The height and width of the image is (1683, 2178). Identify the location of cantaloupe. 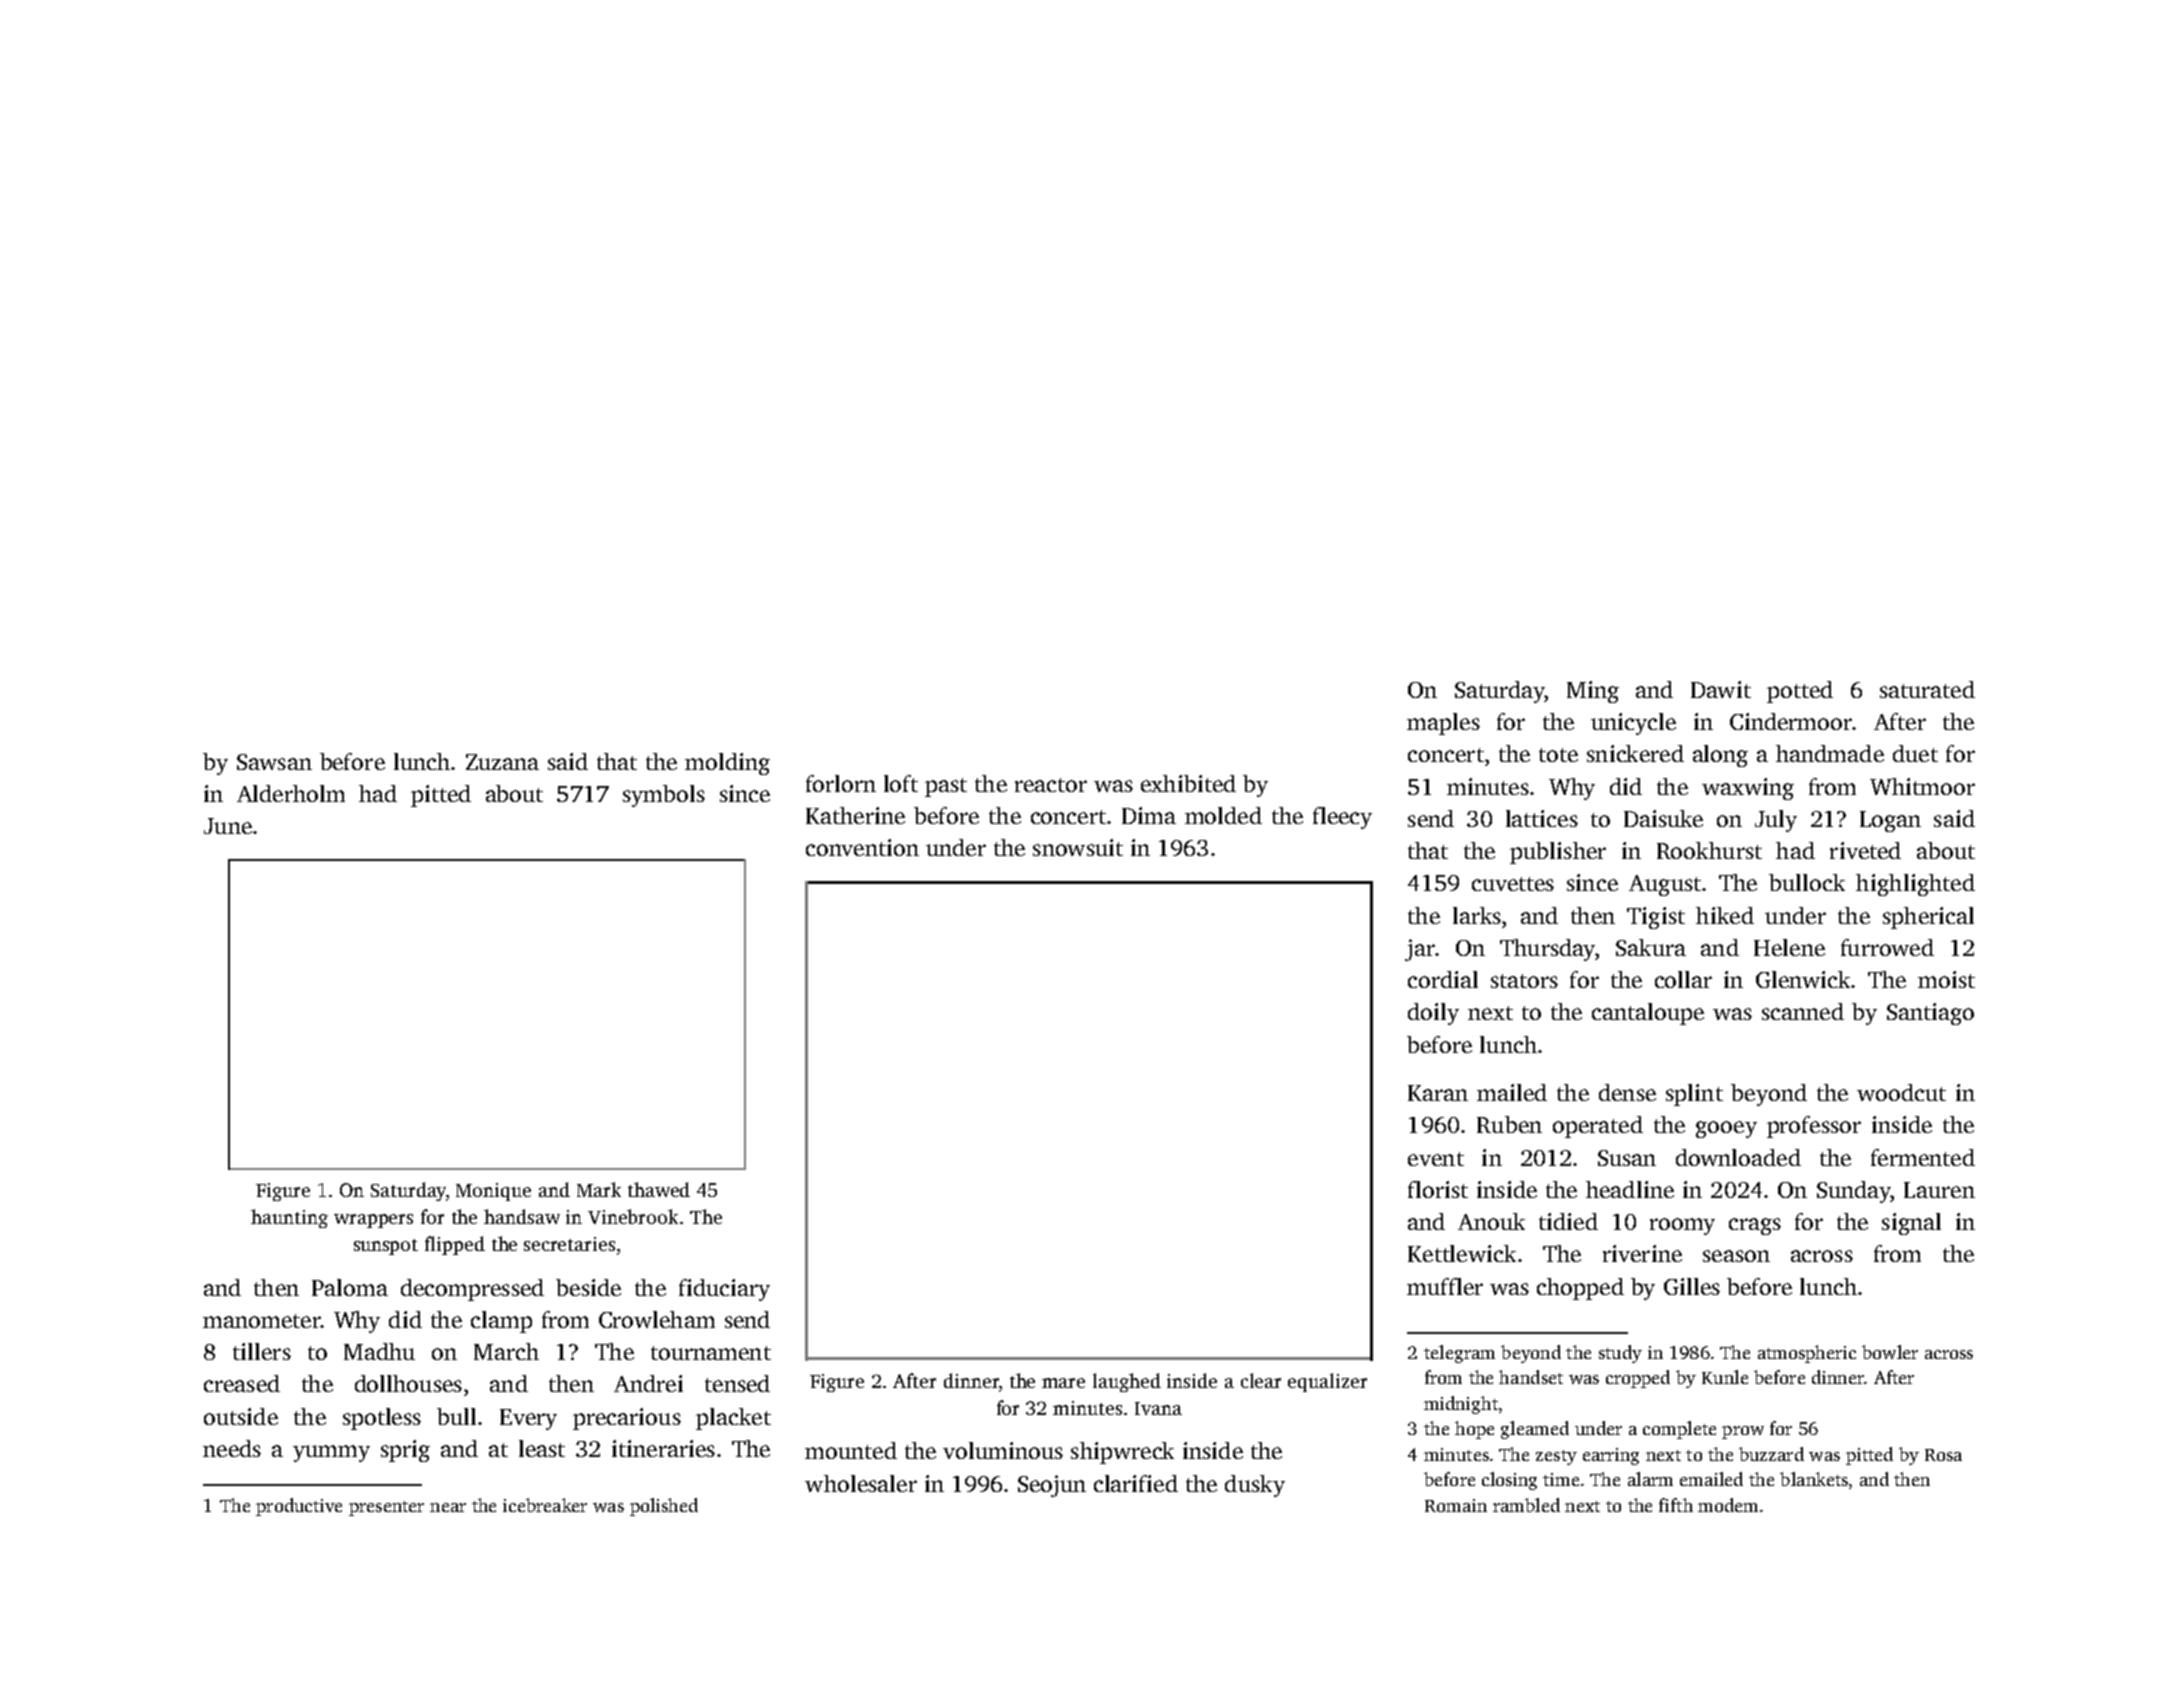
(1648, 1014).
